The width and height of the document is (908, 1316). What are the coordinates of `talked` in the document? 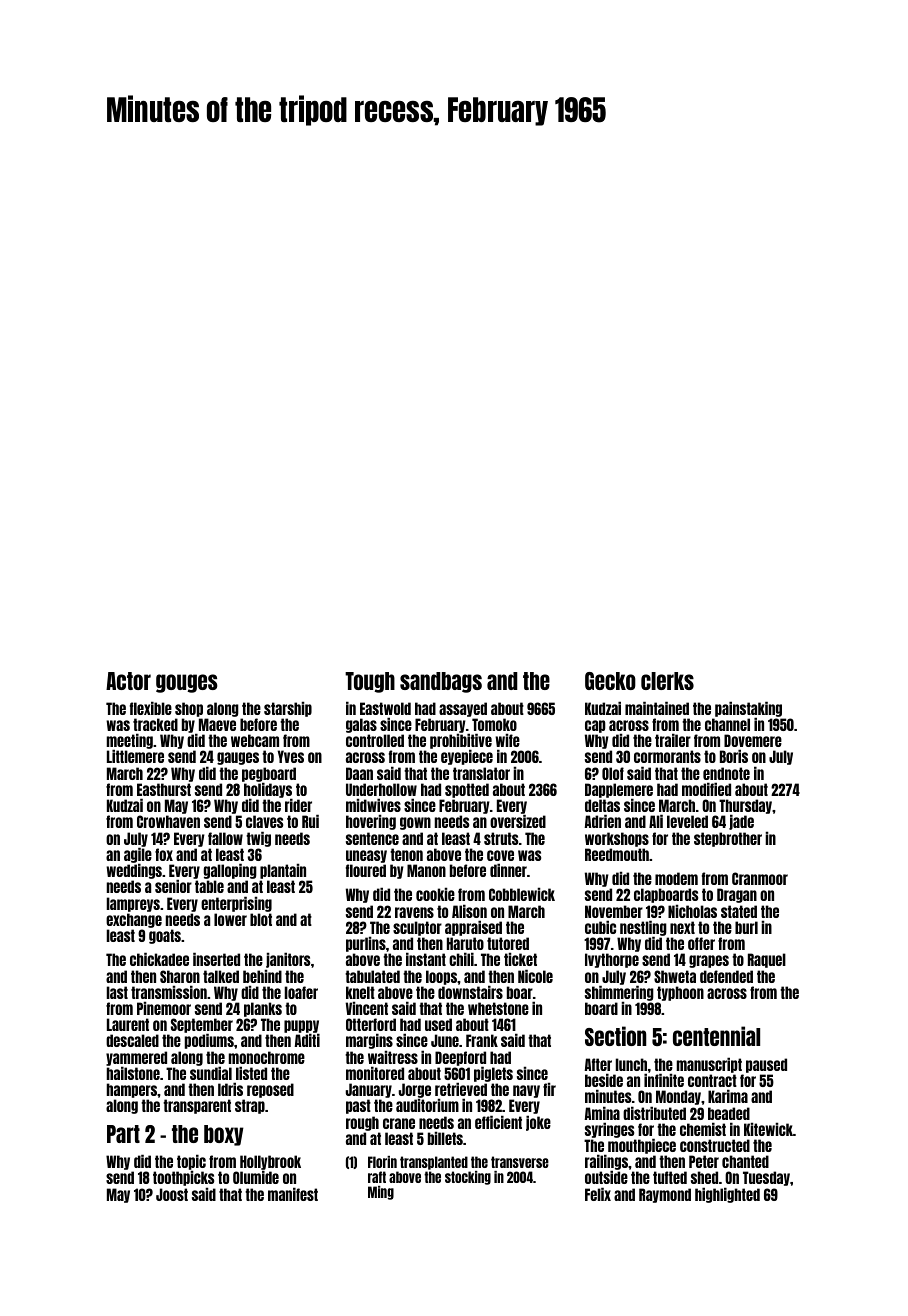 It's located at (221, 976).
